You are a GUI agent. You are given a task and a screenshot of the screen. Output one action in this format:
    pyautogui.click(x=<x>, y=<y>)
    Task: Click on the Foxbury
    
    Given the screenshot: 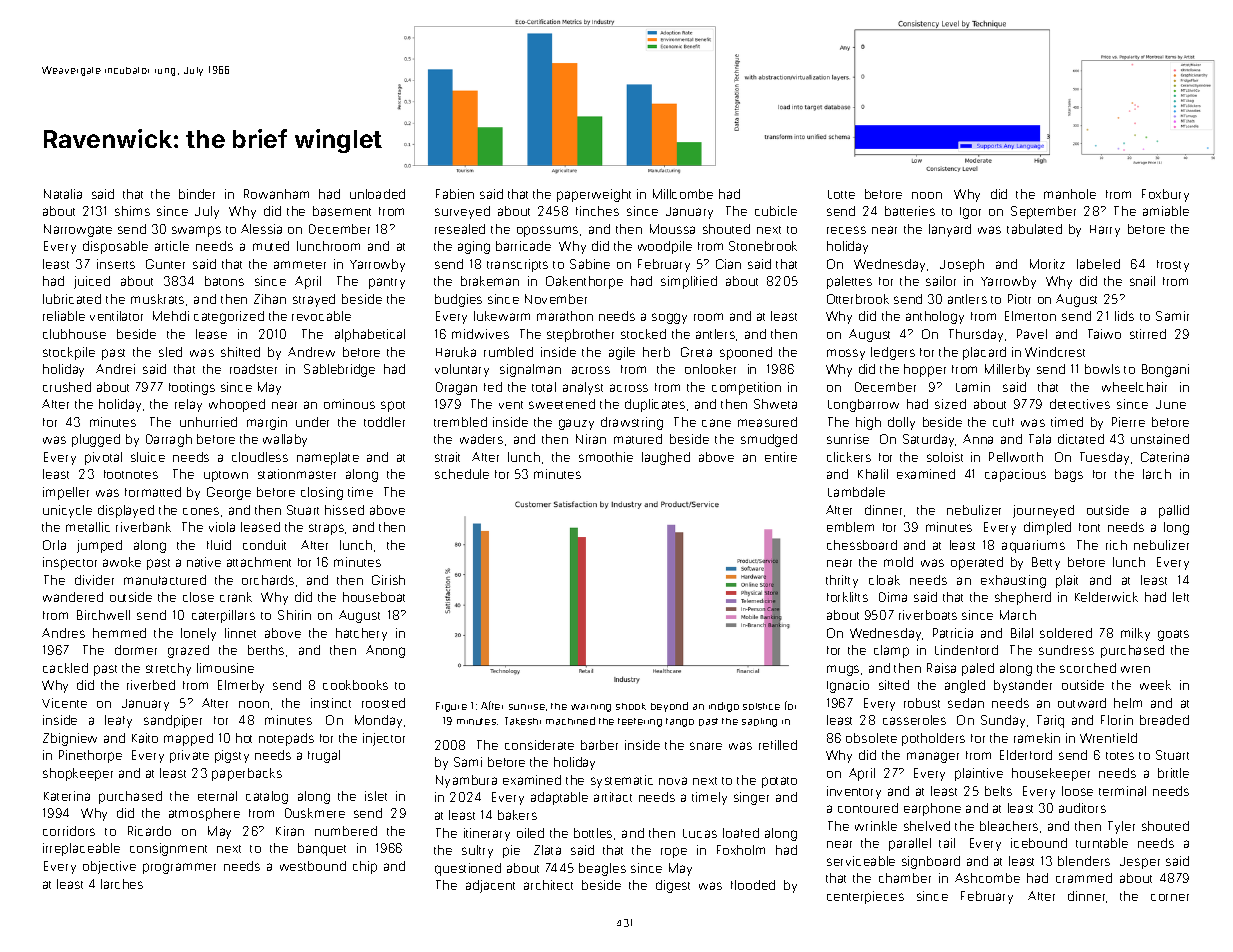 What is the action you would take?
    pyautogui.click(x=1165, y=195)
